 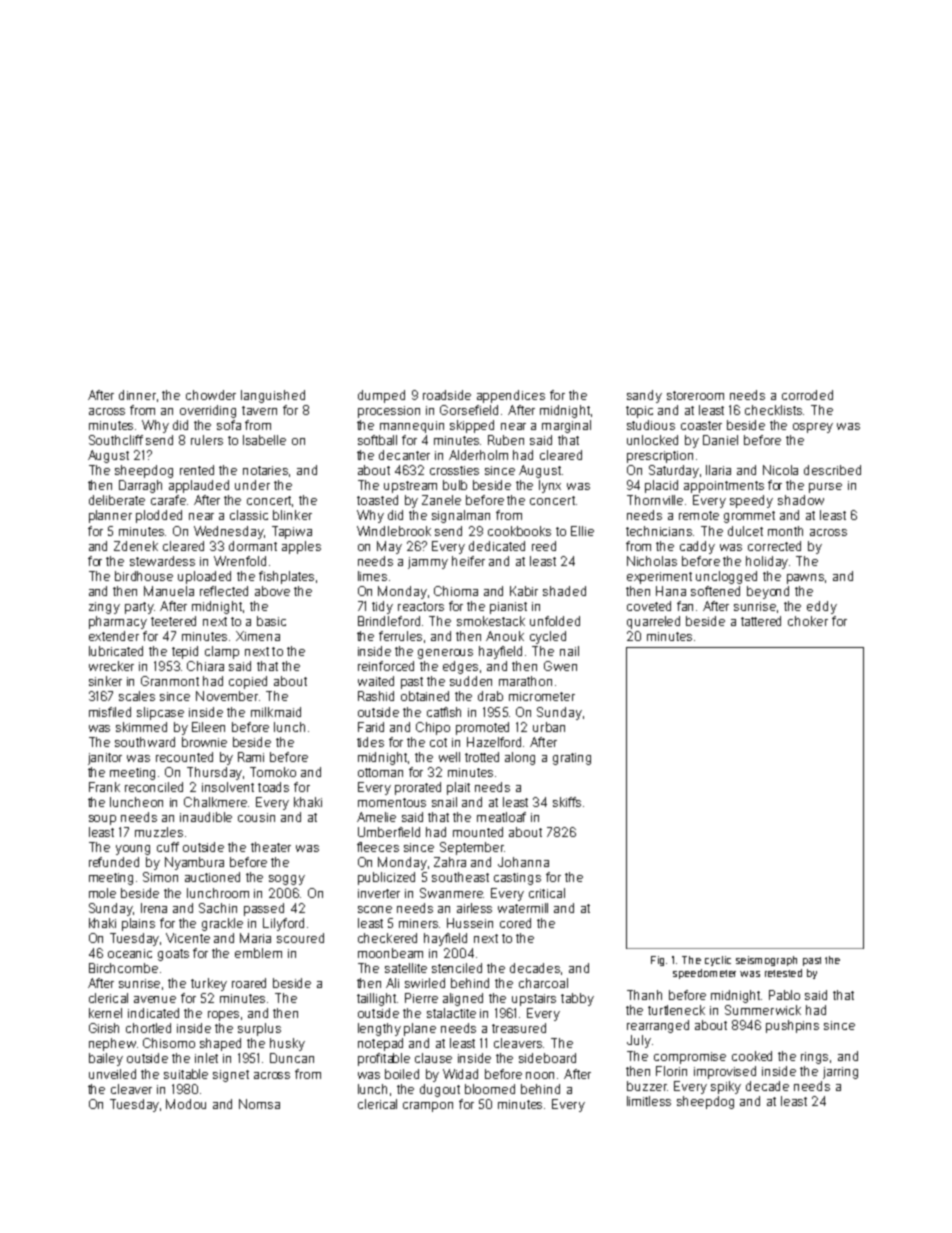 What do you see at coordinates (511, 396) in the document?
I see `appendices` at bounding box center [511, 396].
